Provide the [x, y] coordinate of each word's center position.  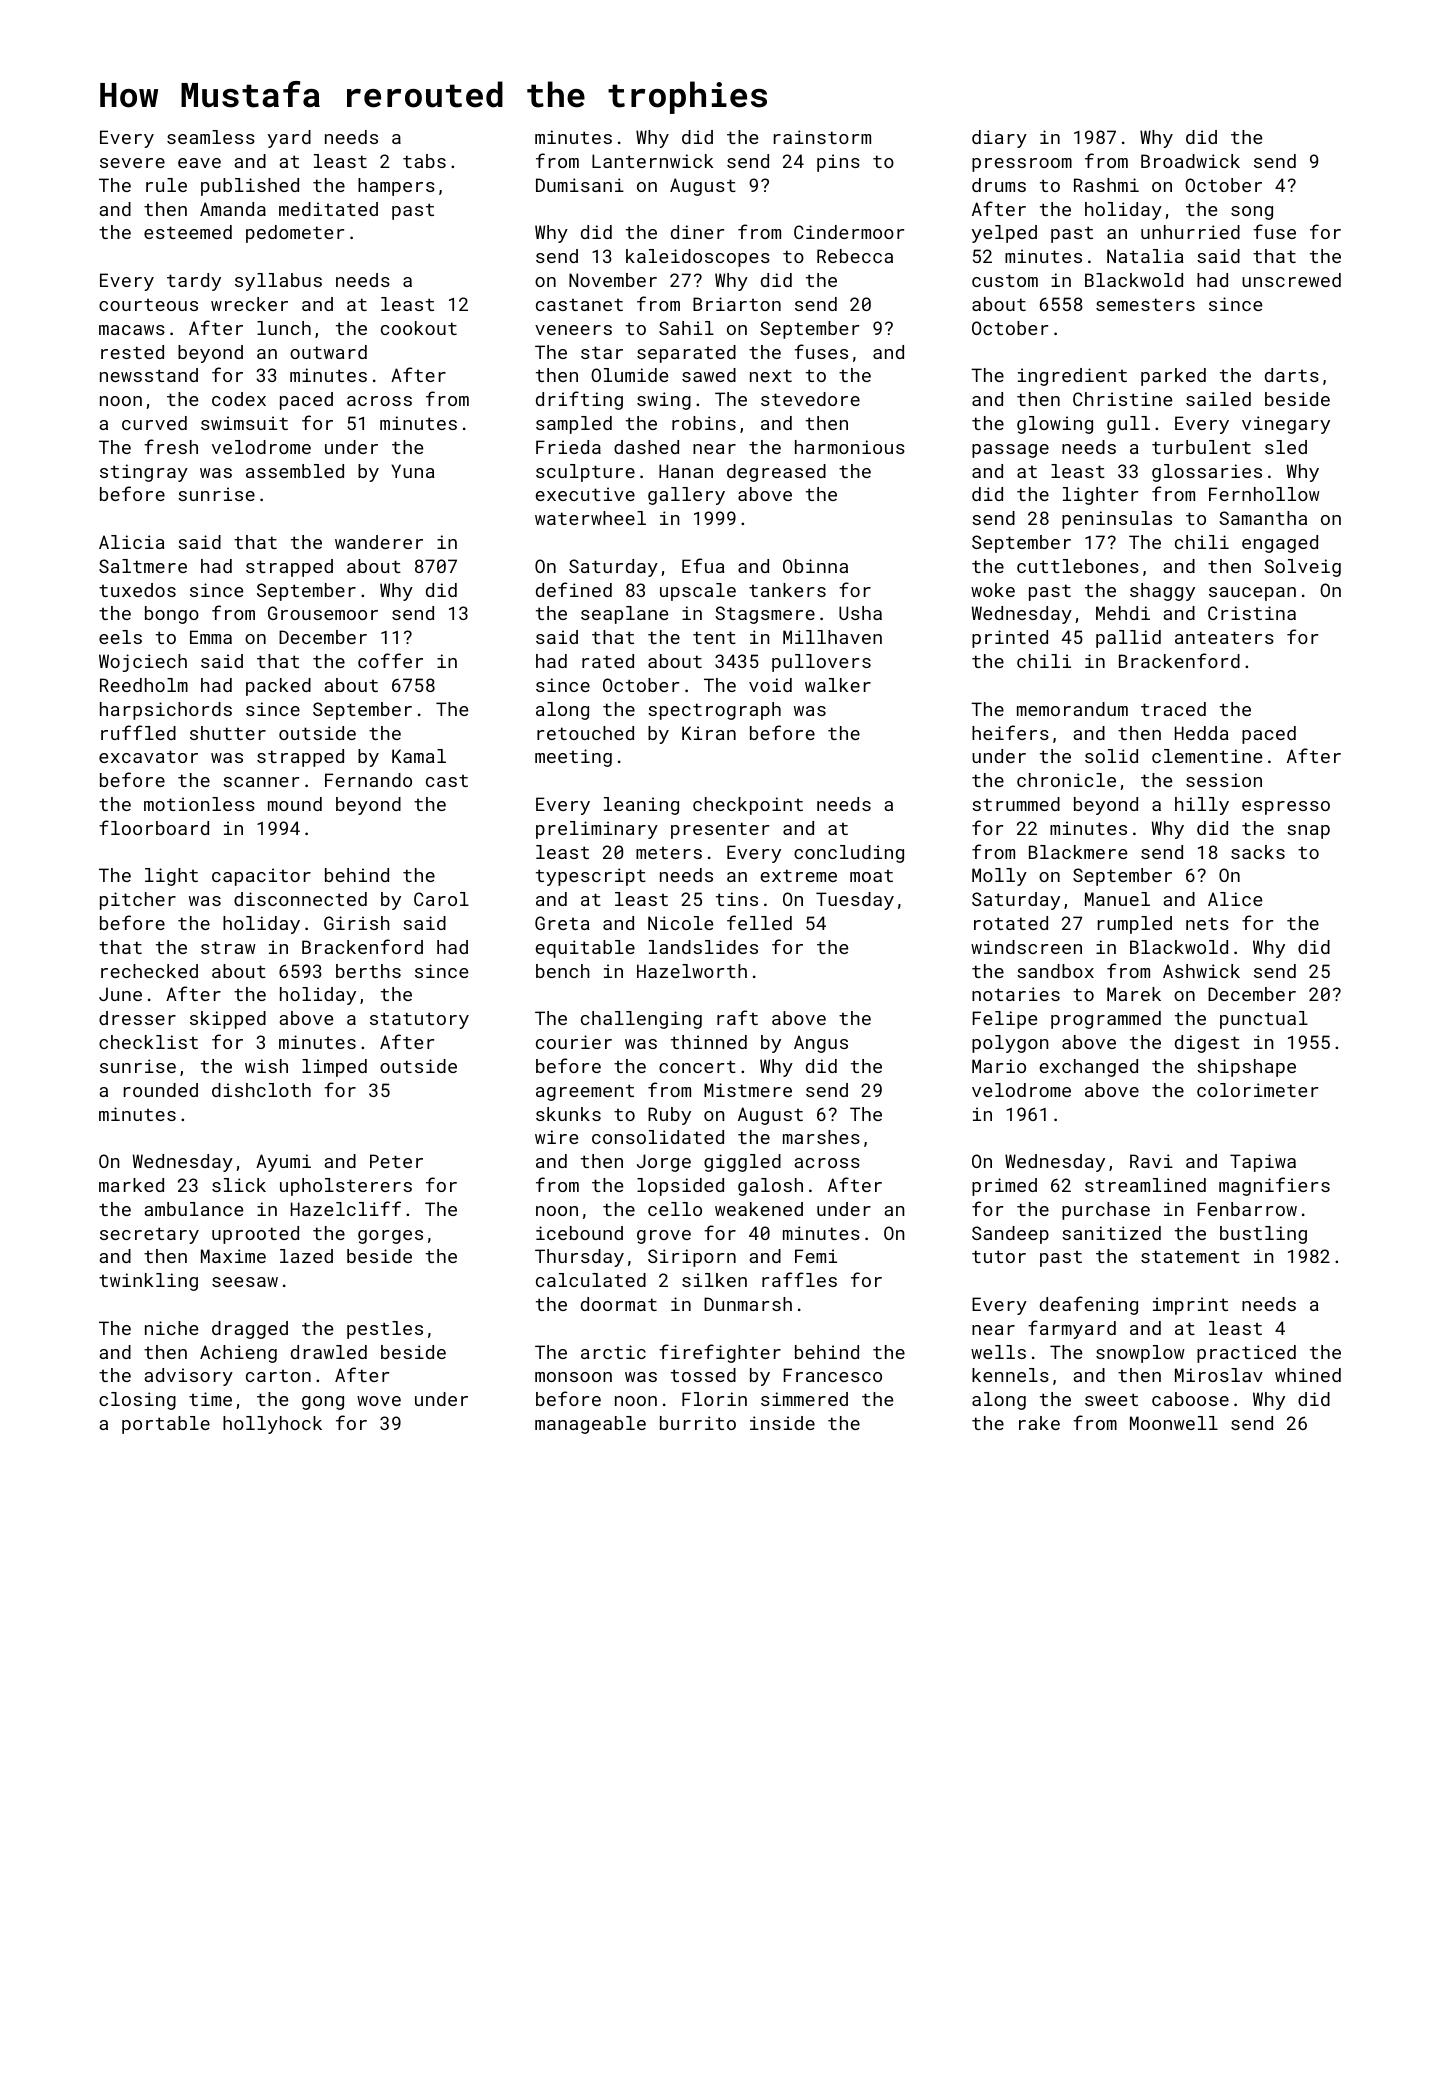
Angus [821, 1044]
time [210, 1399]
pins [838, 163]
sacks [1258, 852]
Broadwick [1190, 161]
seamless [211, 137]
